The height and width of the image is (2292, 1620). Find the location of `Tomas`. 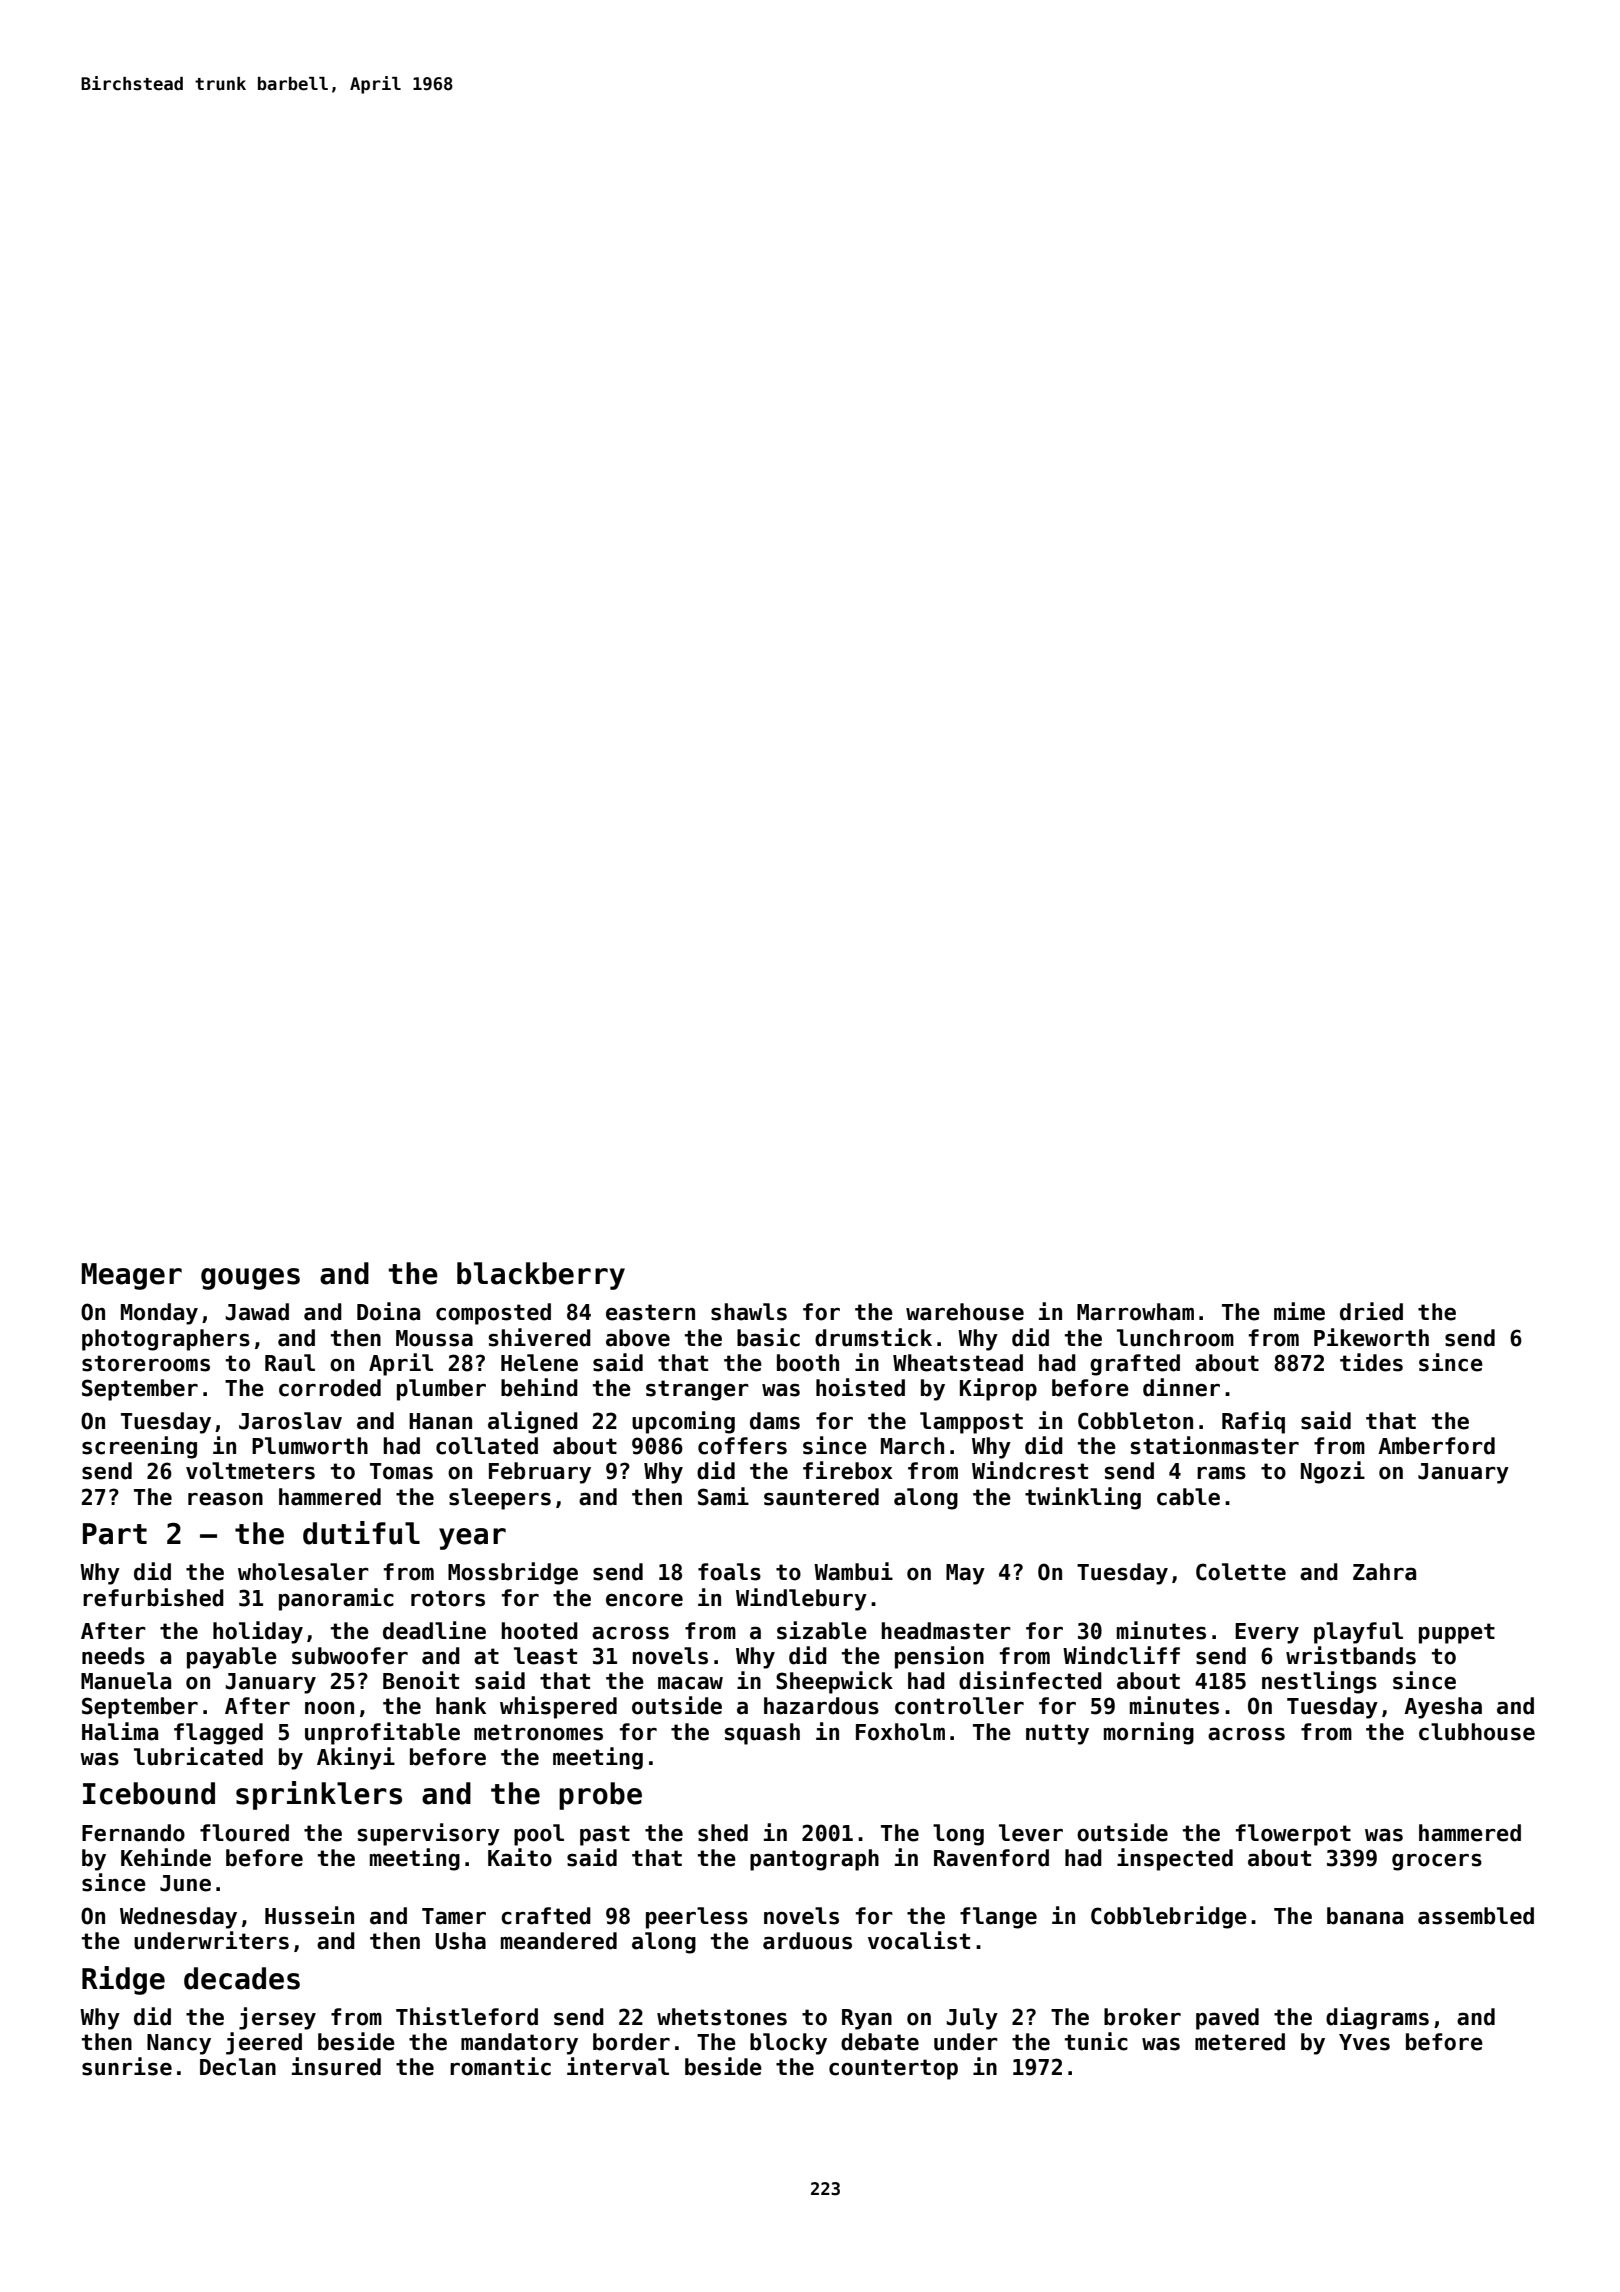

Tomas is located at coordinates (401, 1471).
